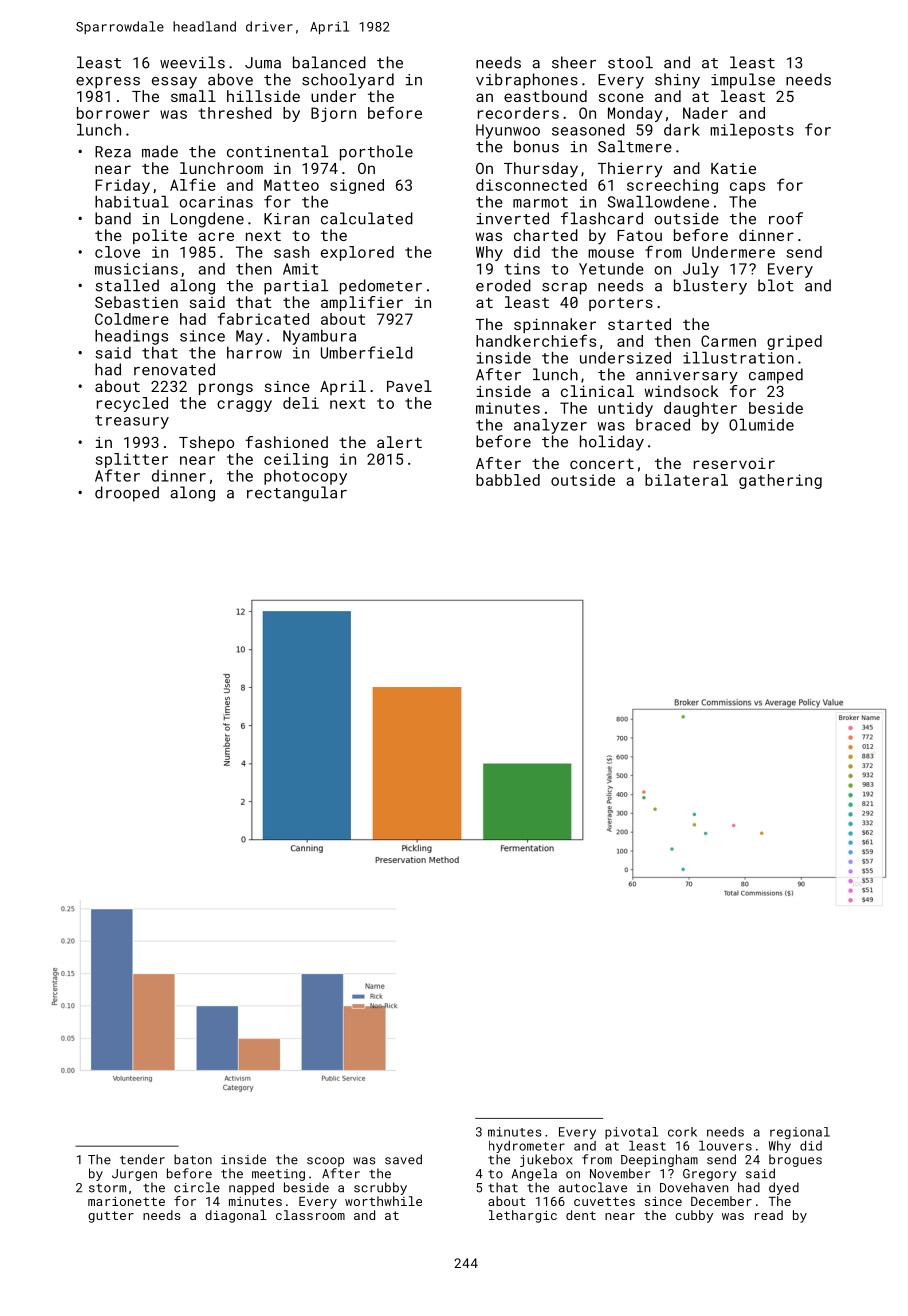 The width and height of the screenshot is (908, 1316). Describe the element at coordinates (142, 1159) in the screenshot. I see `tender` at that location.
